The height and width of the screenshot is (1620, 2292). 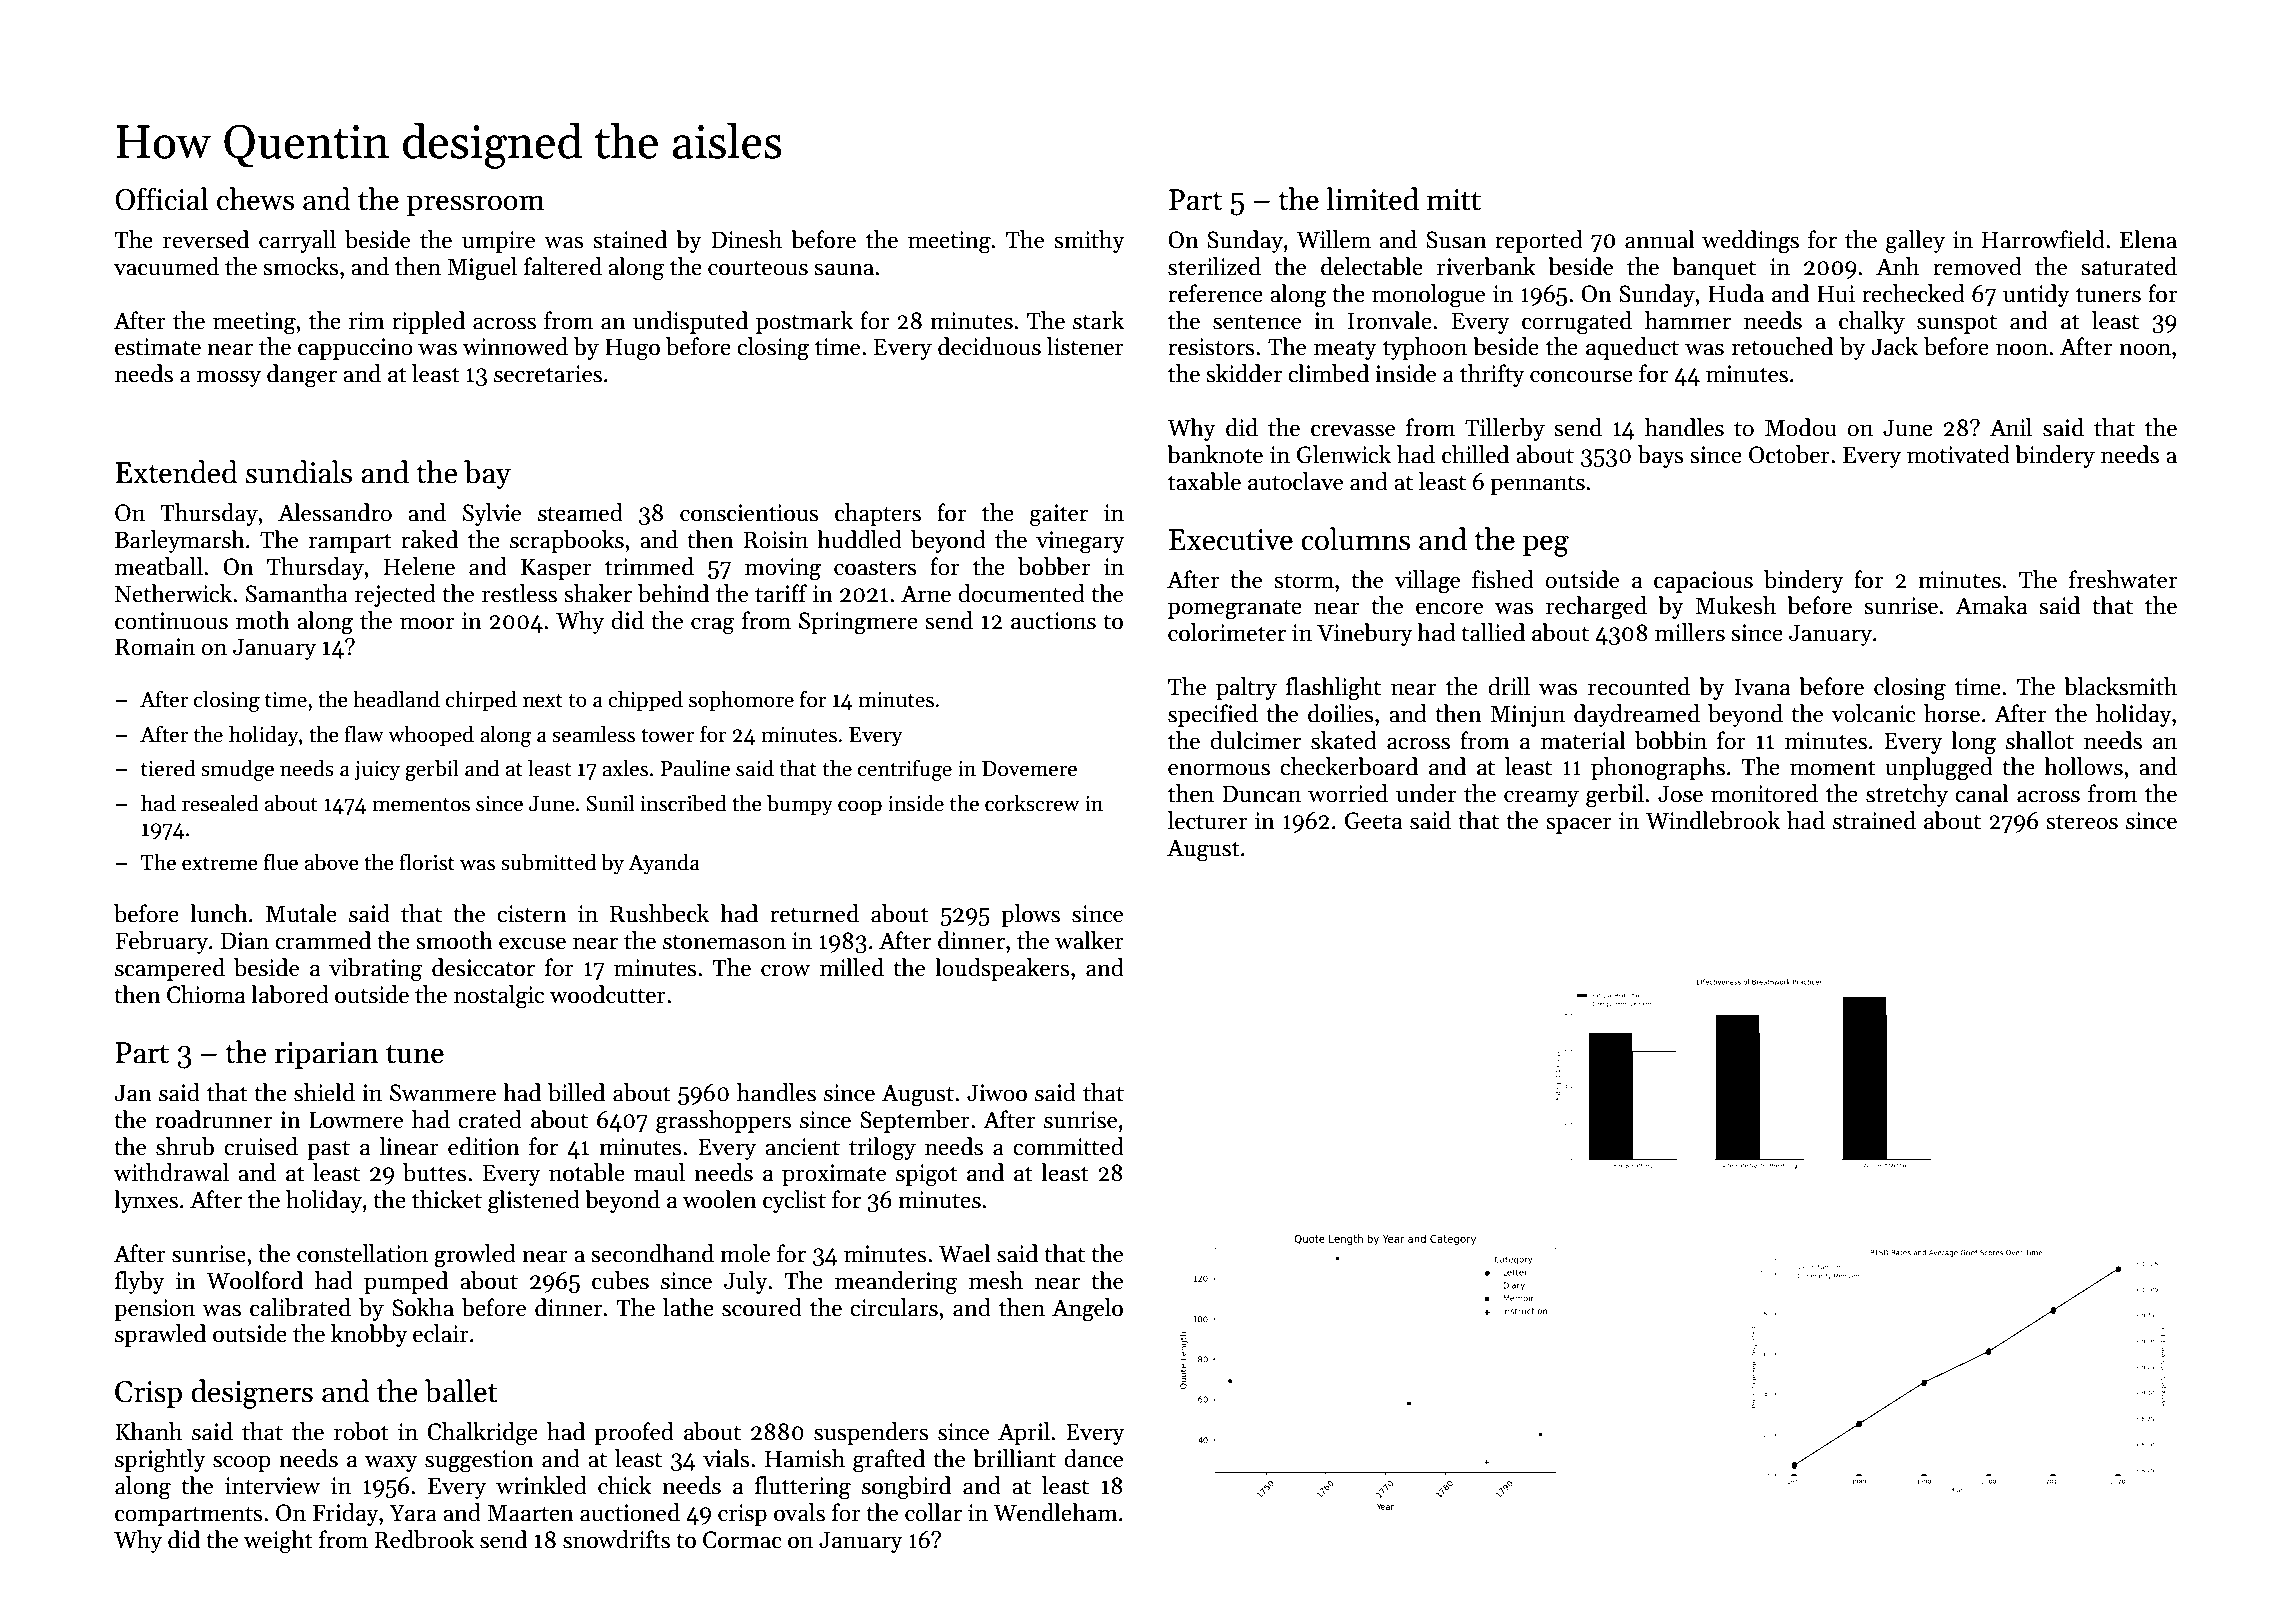 I want to click on freshwater, so click(x=2123, y=579).
